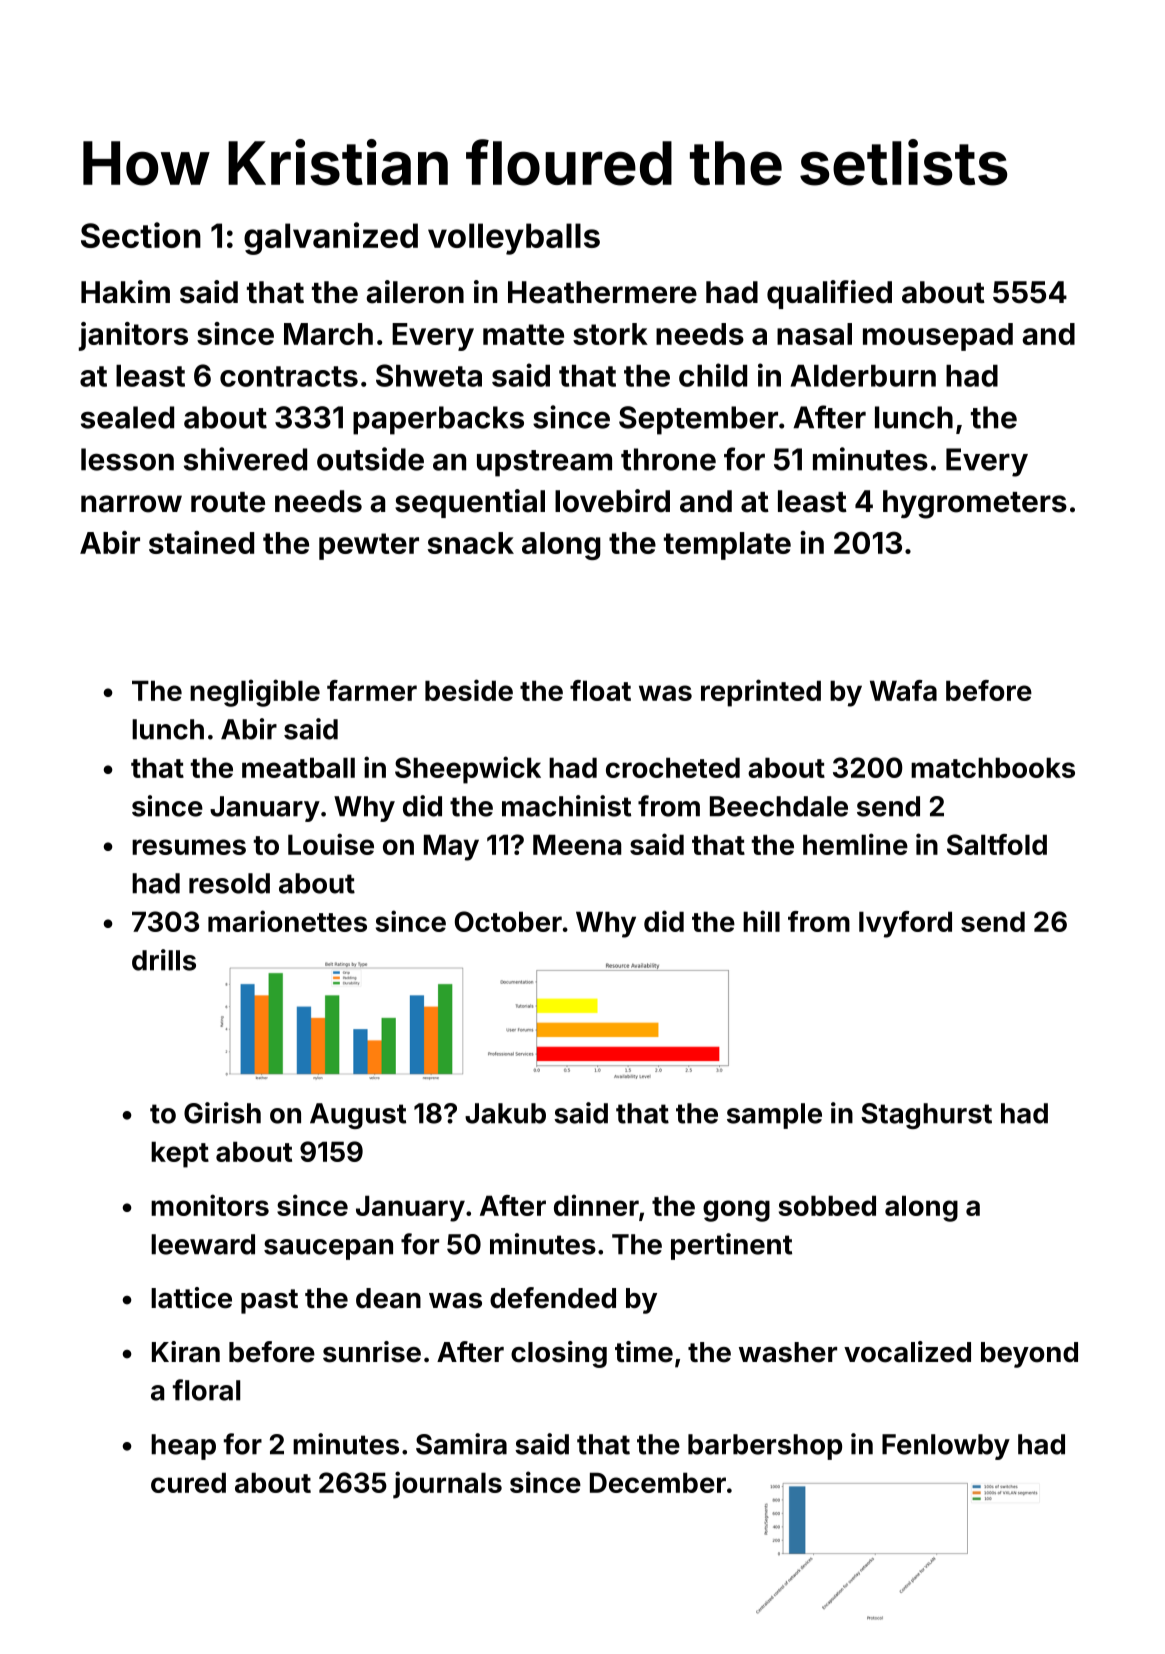 This screenshot has width=1165, height=1654. I want to click on sample, so click(774, 1116).
